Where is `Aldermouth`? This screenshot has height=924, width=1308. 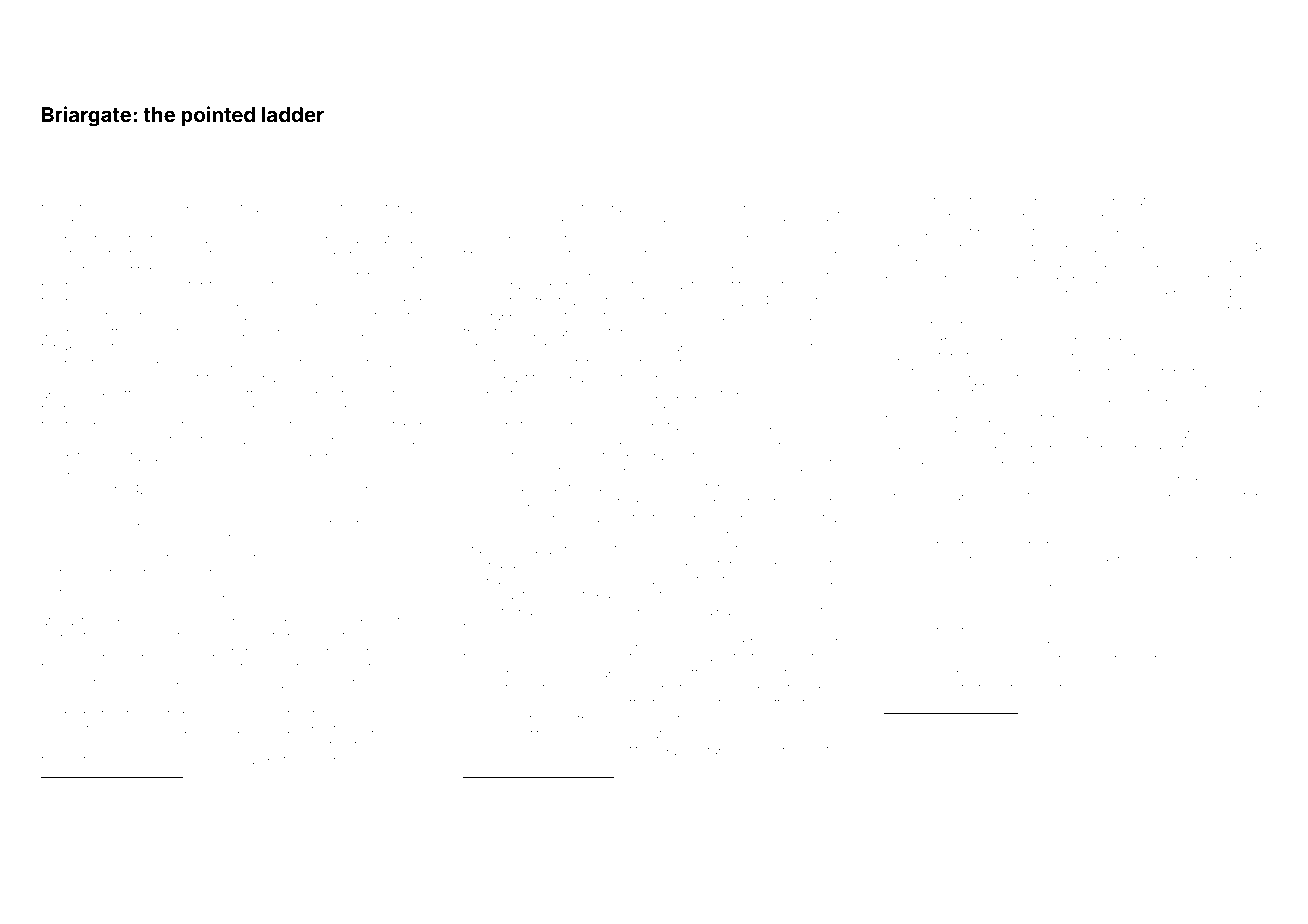 Aldermouth is located at coordinates (750, 208).
